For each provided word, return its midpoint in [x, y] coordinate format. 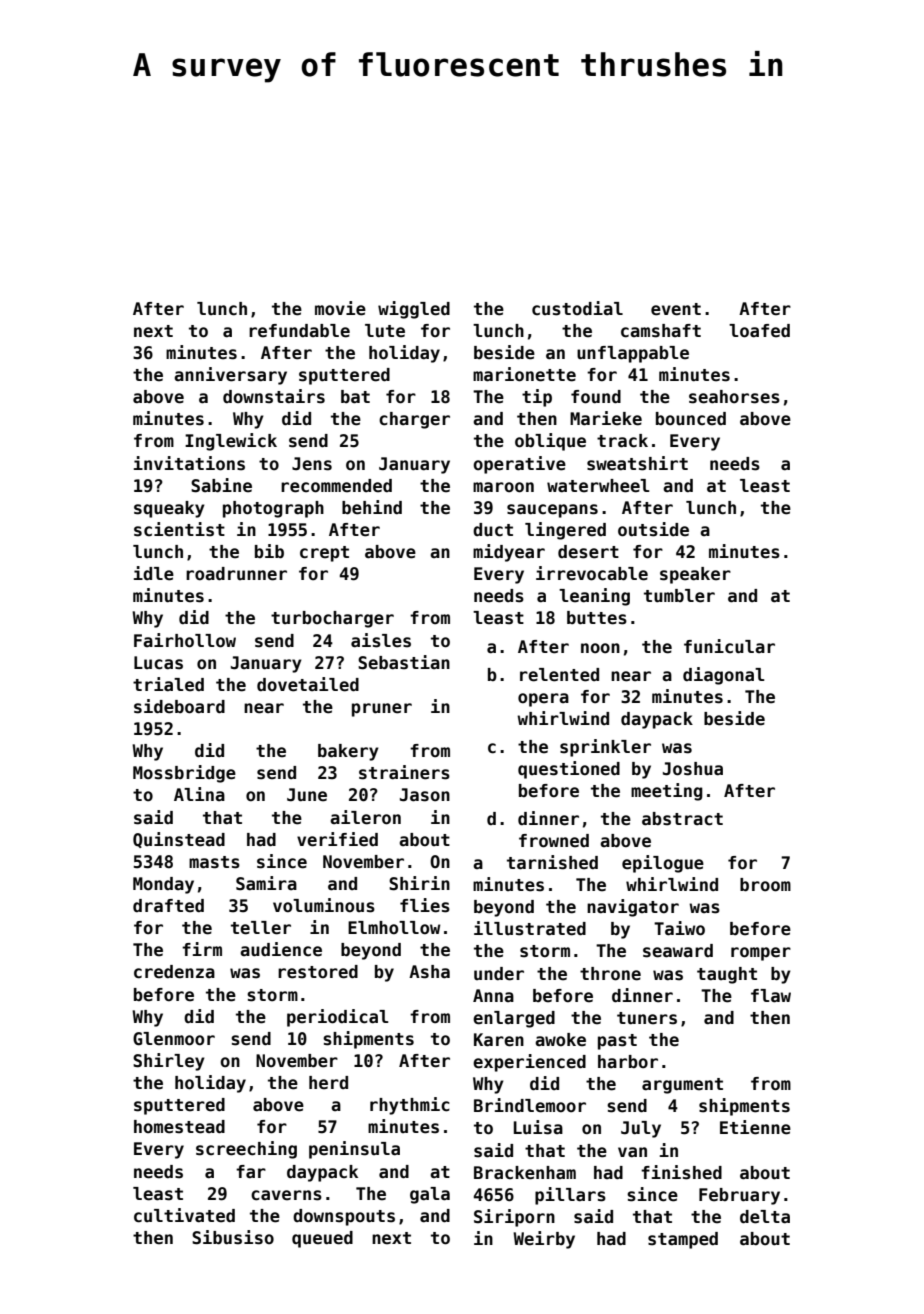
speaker [695, 575]
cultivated [184, 1215]
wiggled [414, 310]
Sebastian [404, 662]
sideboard [179, 706]
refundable [299, 331]
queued [322, 1239]
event [676, 309]
